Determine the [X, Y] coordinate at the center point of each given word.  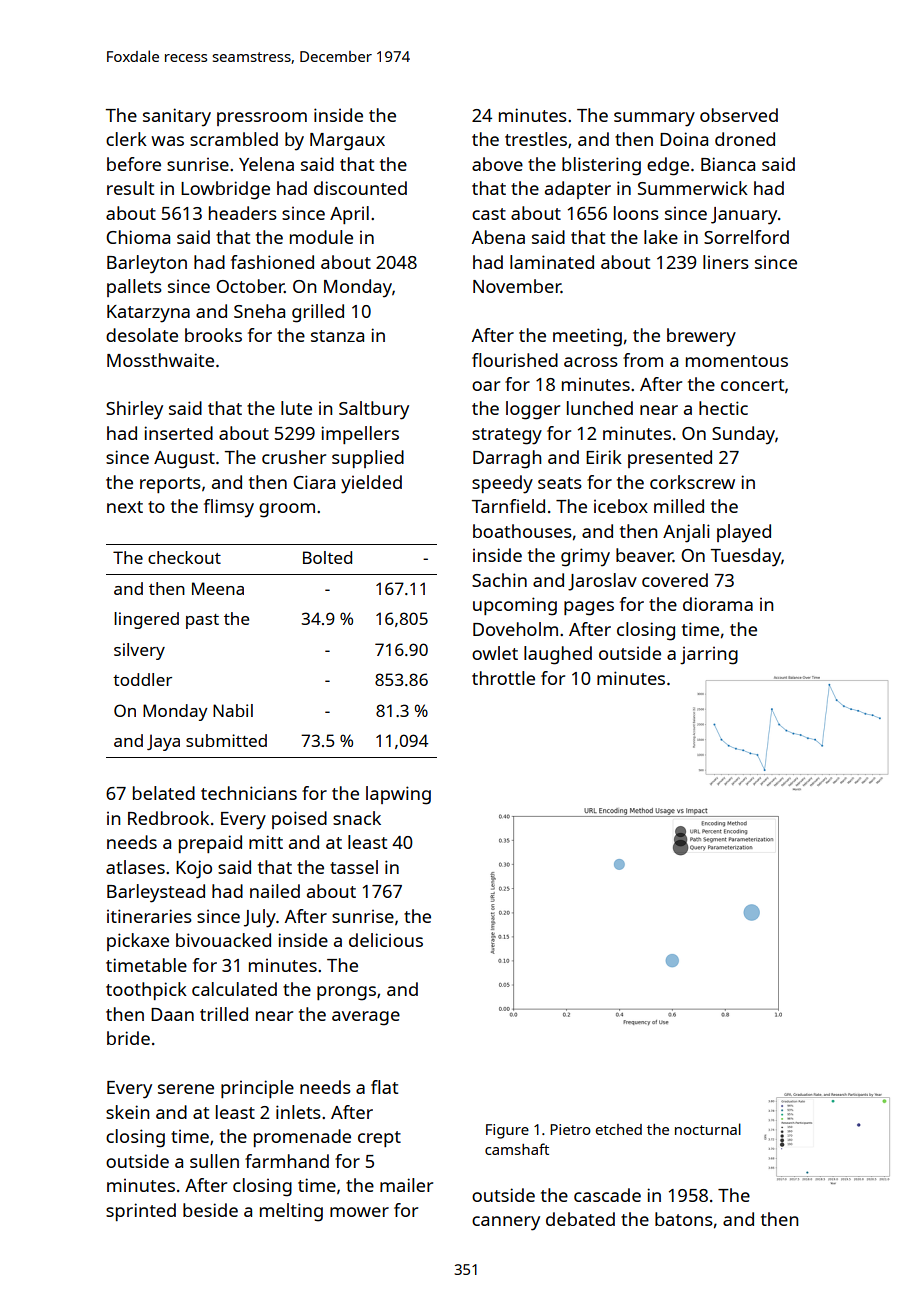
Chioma [138, 237]
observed [739, 115]
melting [291, 1212]
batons [684, 1219]
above [497, 164]
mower [359, 1212]
